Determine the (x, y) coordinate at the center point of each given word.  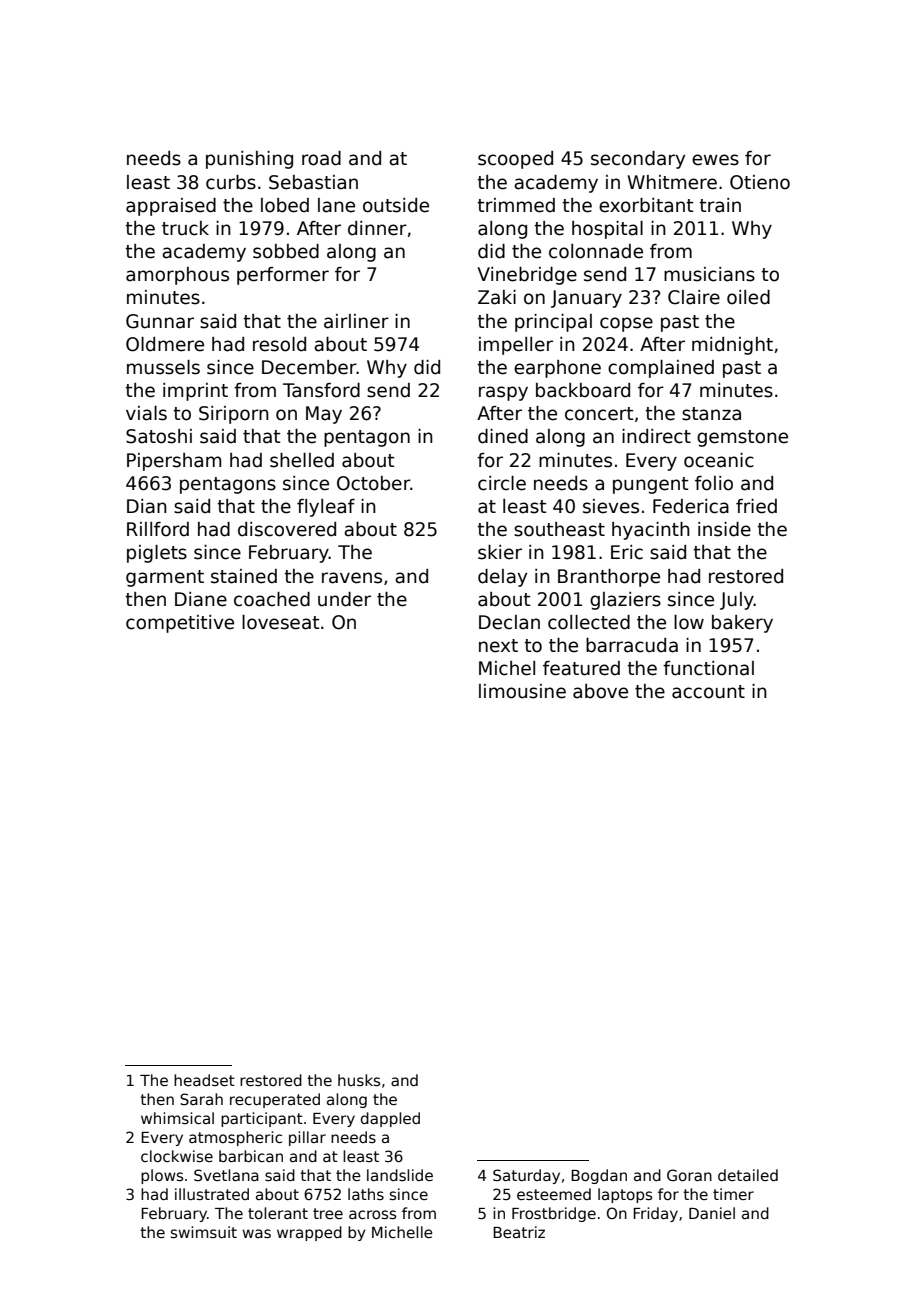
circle (502, 483)
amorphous (177, 276)
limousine (522, 691)
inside (724, 529)
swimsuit (204, 1232)
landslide (400, 1175)
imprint (195, 392)
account (708, 692)
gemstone (742, 438)
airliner (356, 321)
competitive (180, 624)
